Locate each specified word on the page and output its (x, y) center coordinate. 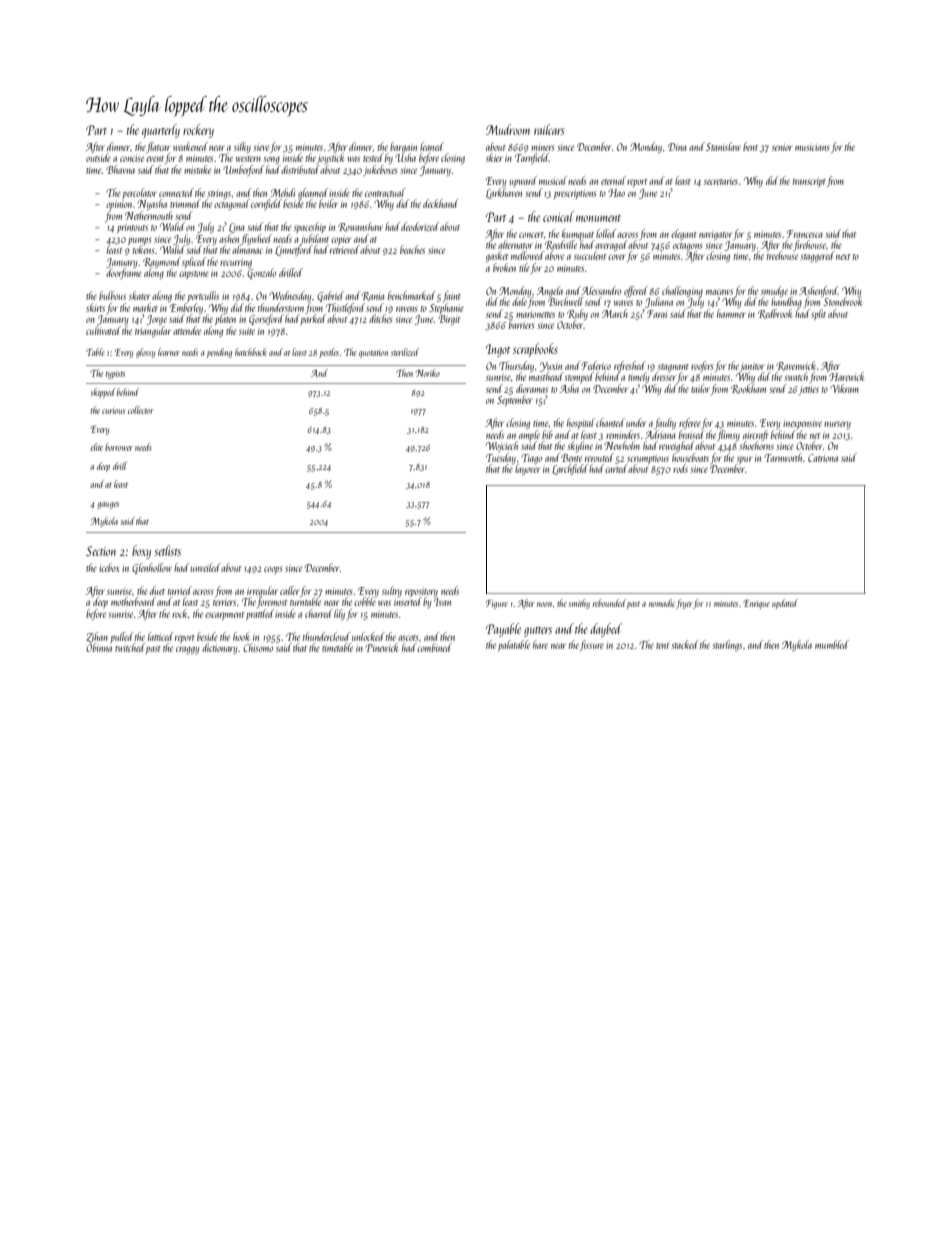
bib (547, 434)
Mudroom (508, 129)
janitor (752, 368)
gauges (108, 505)
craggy (187, 650)
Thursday (516, 366)
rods (680, 468)
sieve (261, 148)
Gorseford (266, 319)
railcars (549, 129)
